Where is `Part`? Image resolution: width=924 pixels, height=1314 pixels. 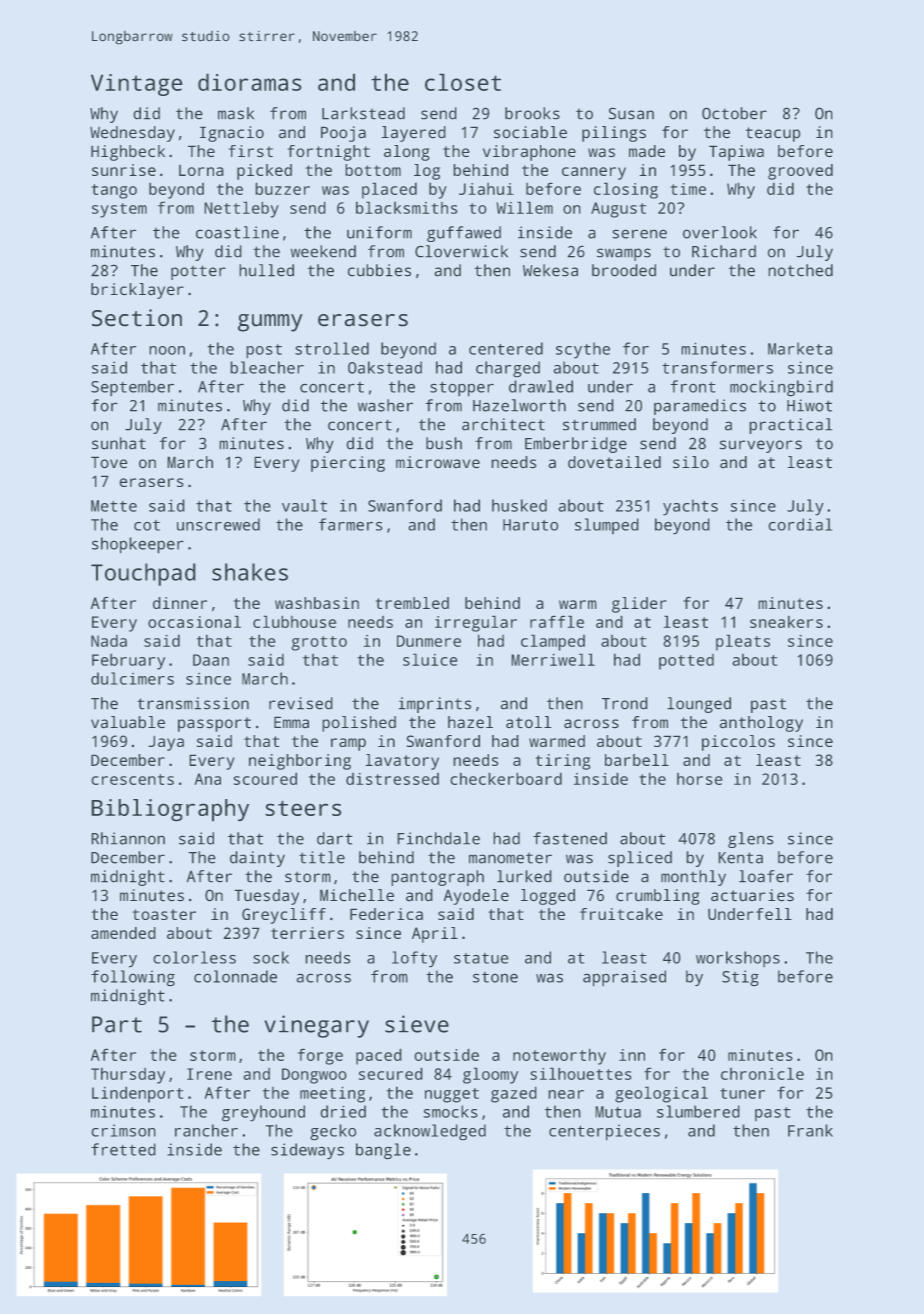
Part is located at coordinates (117, 1024).
